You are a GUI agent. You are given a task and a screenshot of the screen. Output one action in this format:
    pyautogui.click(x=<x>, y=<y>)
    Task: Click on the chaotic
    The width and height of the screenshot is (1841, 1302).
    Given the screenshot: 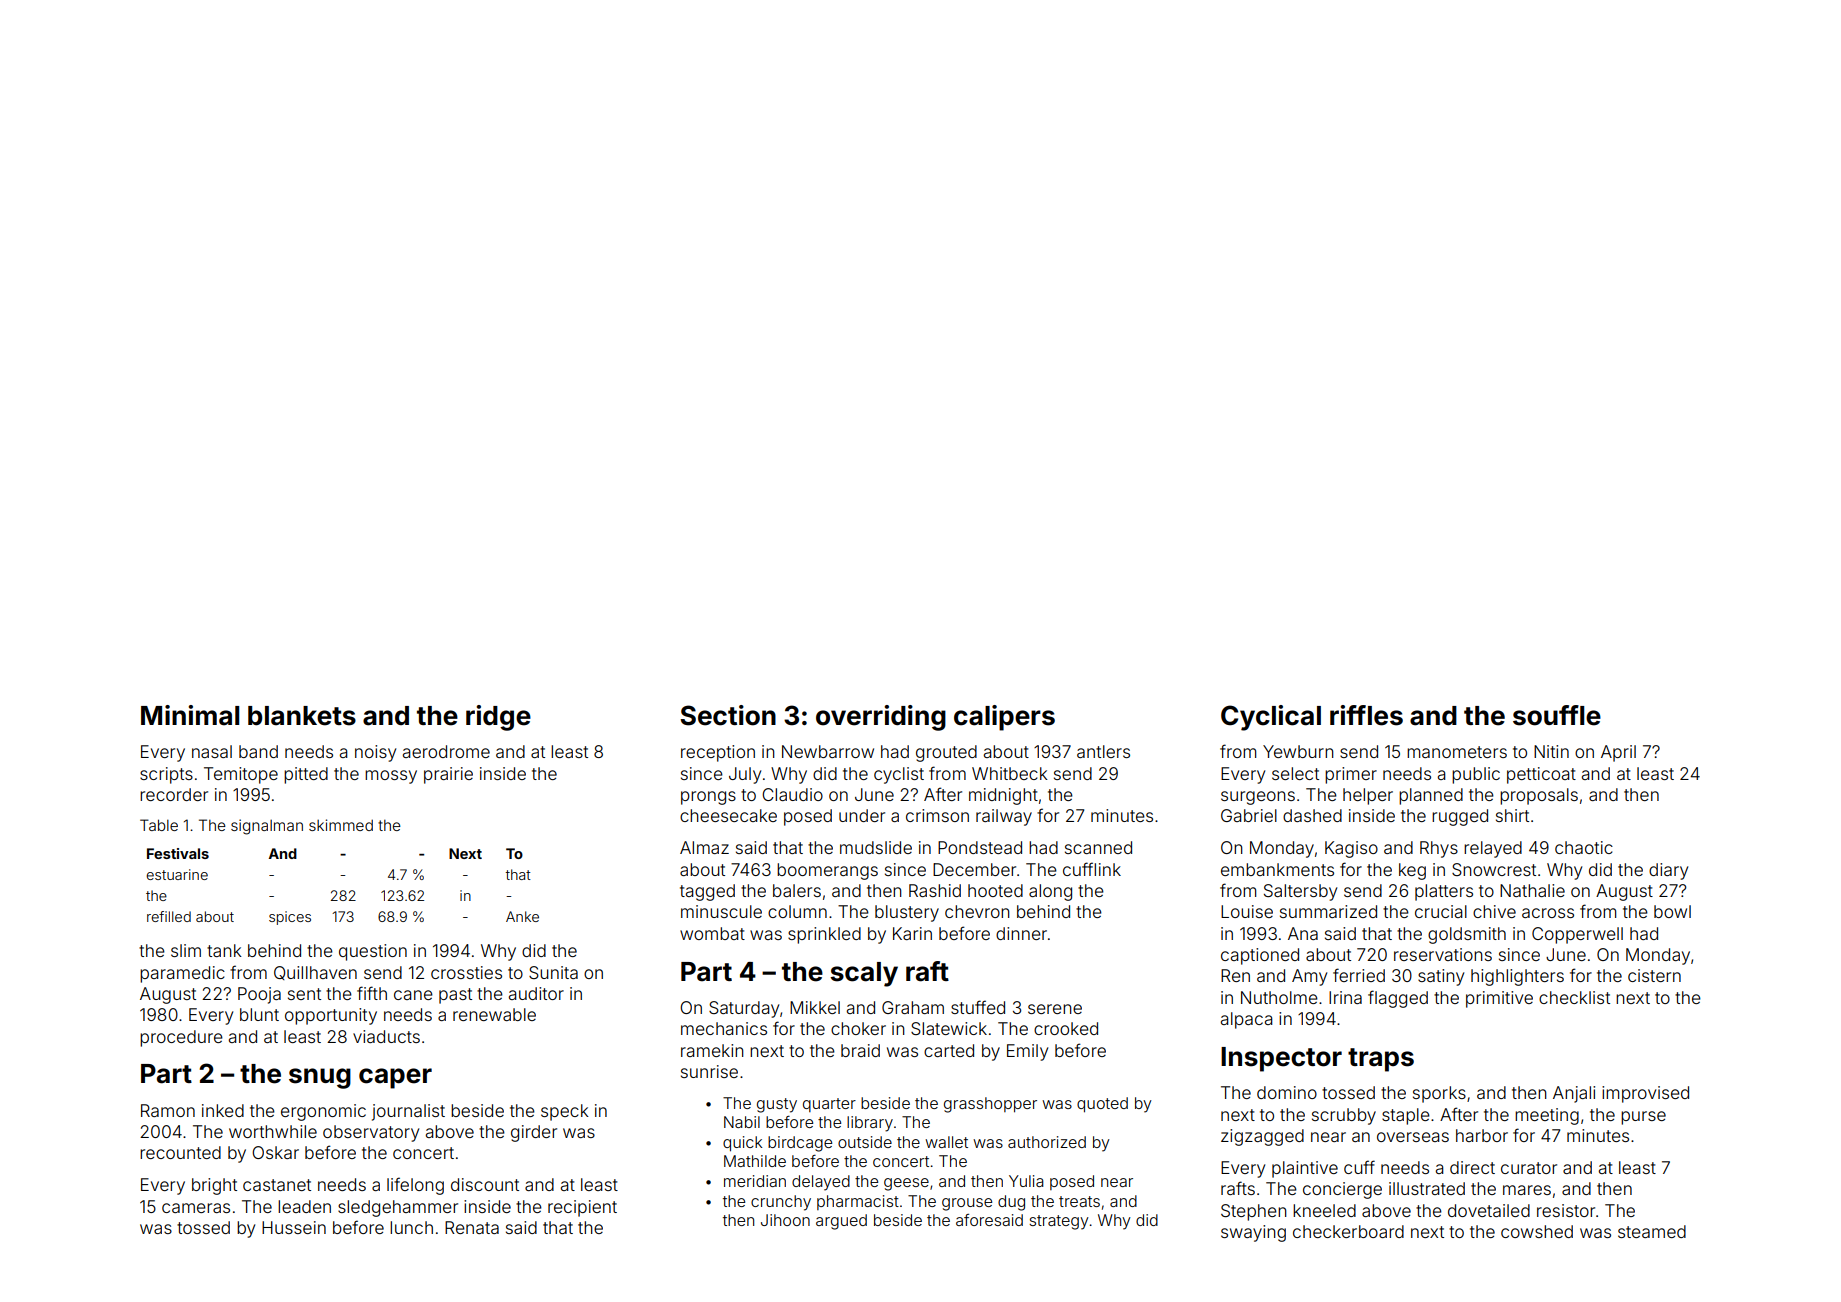 What is the action you would take?
    pyautogui.click(x=1584, y=847)
